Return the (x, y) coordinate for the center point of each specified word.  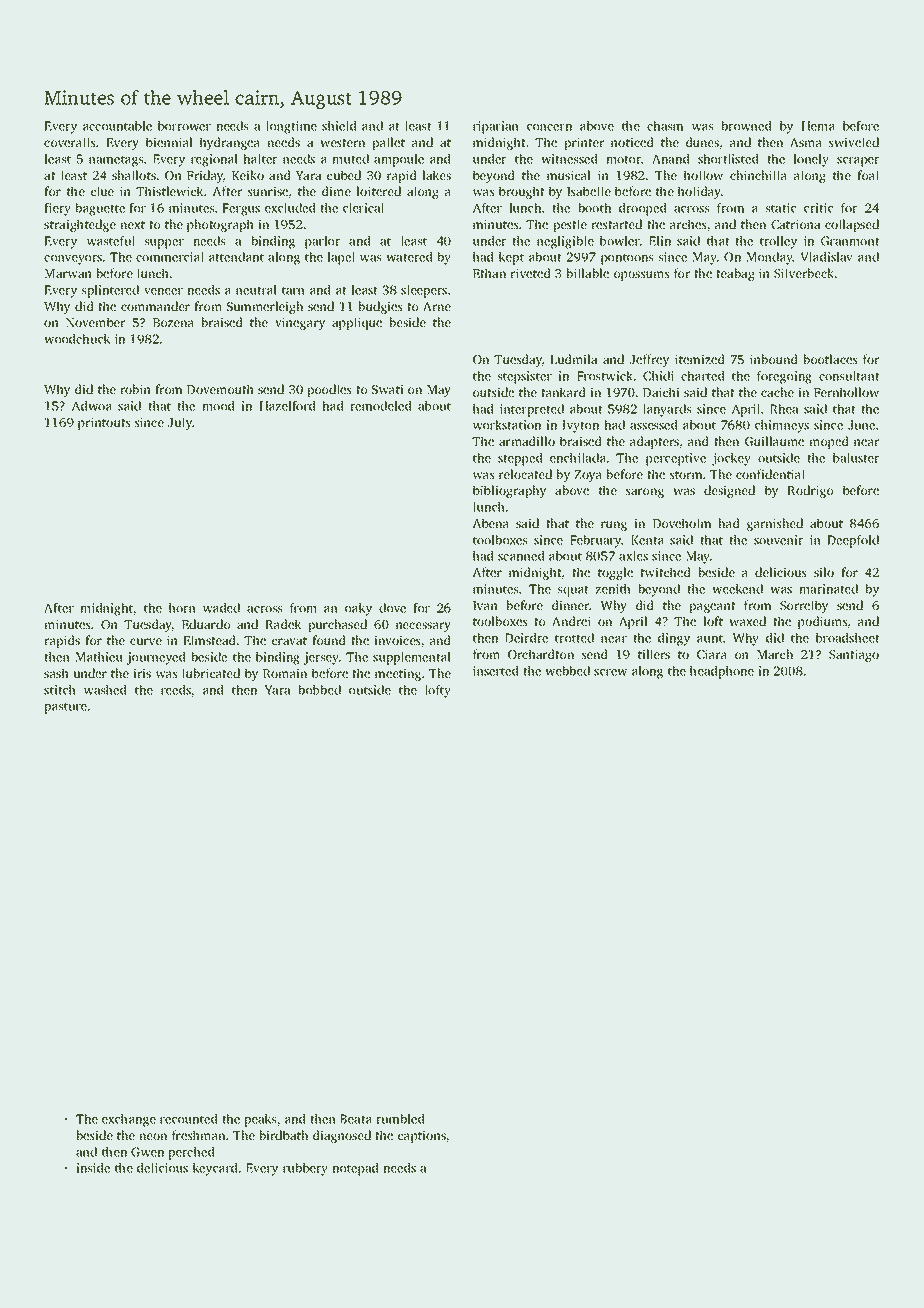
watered (409, 257)
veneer (163, 291)
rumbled (400, 1119)
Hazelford (287, 406)
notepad (355, 1169)
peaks (261, 1120)
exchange (129, 1120)
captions (422, 1136)
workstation (507, 425)
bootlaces (831, 359)
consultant (849, 376)
